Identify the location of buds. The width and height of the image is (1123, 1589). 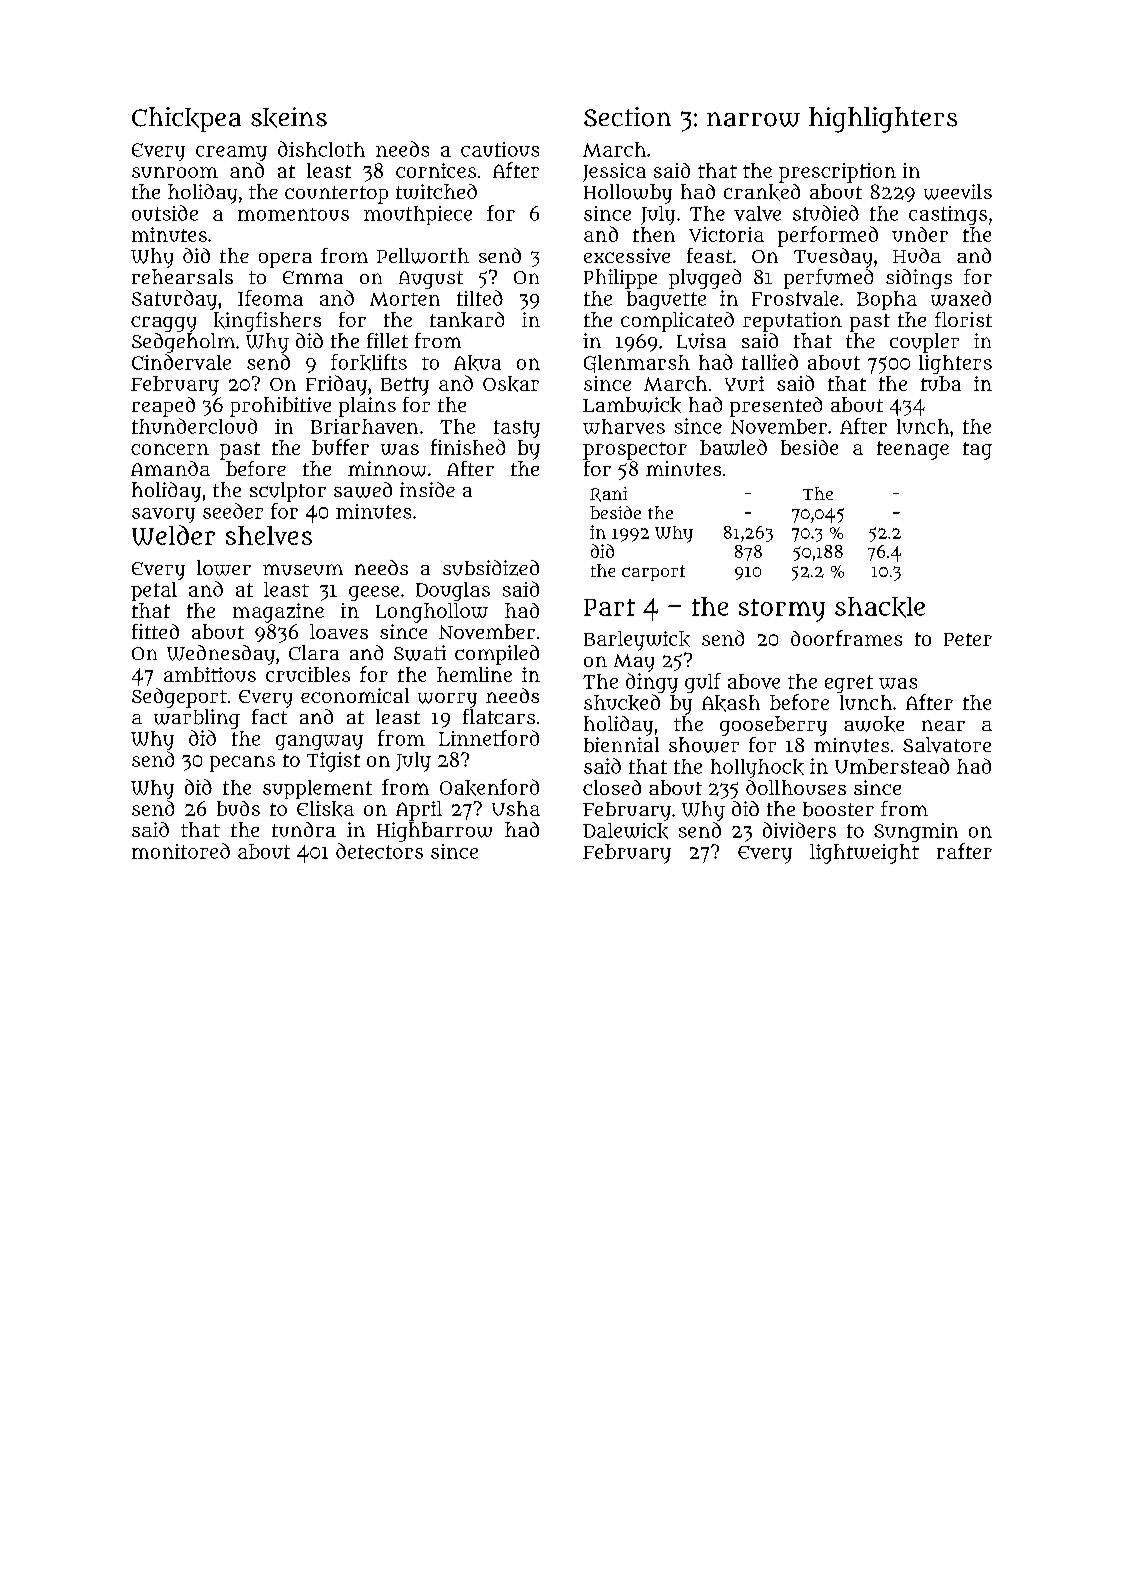
(238, 808).
